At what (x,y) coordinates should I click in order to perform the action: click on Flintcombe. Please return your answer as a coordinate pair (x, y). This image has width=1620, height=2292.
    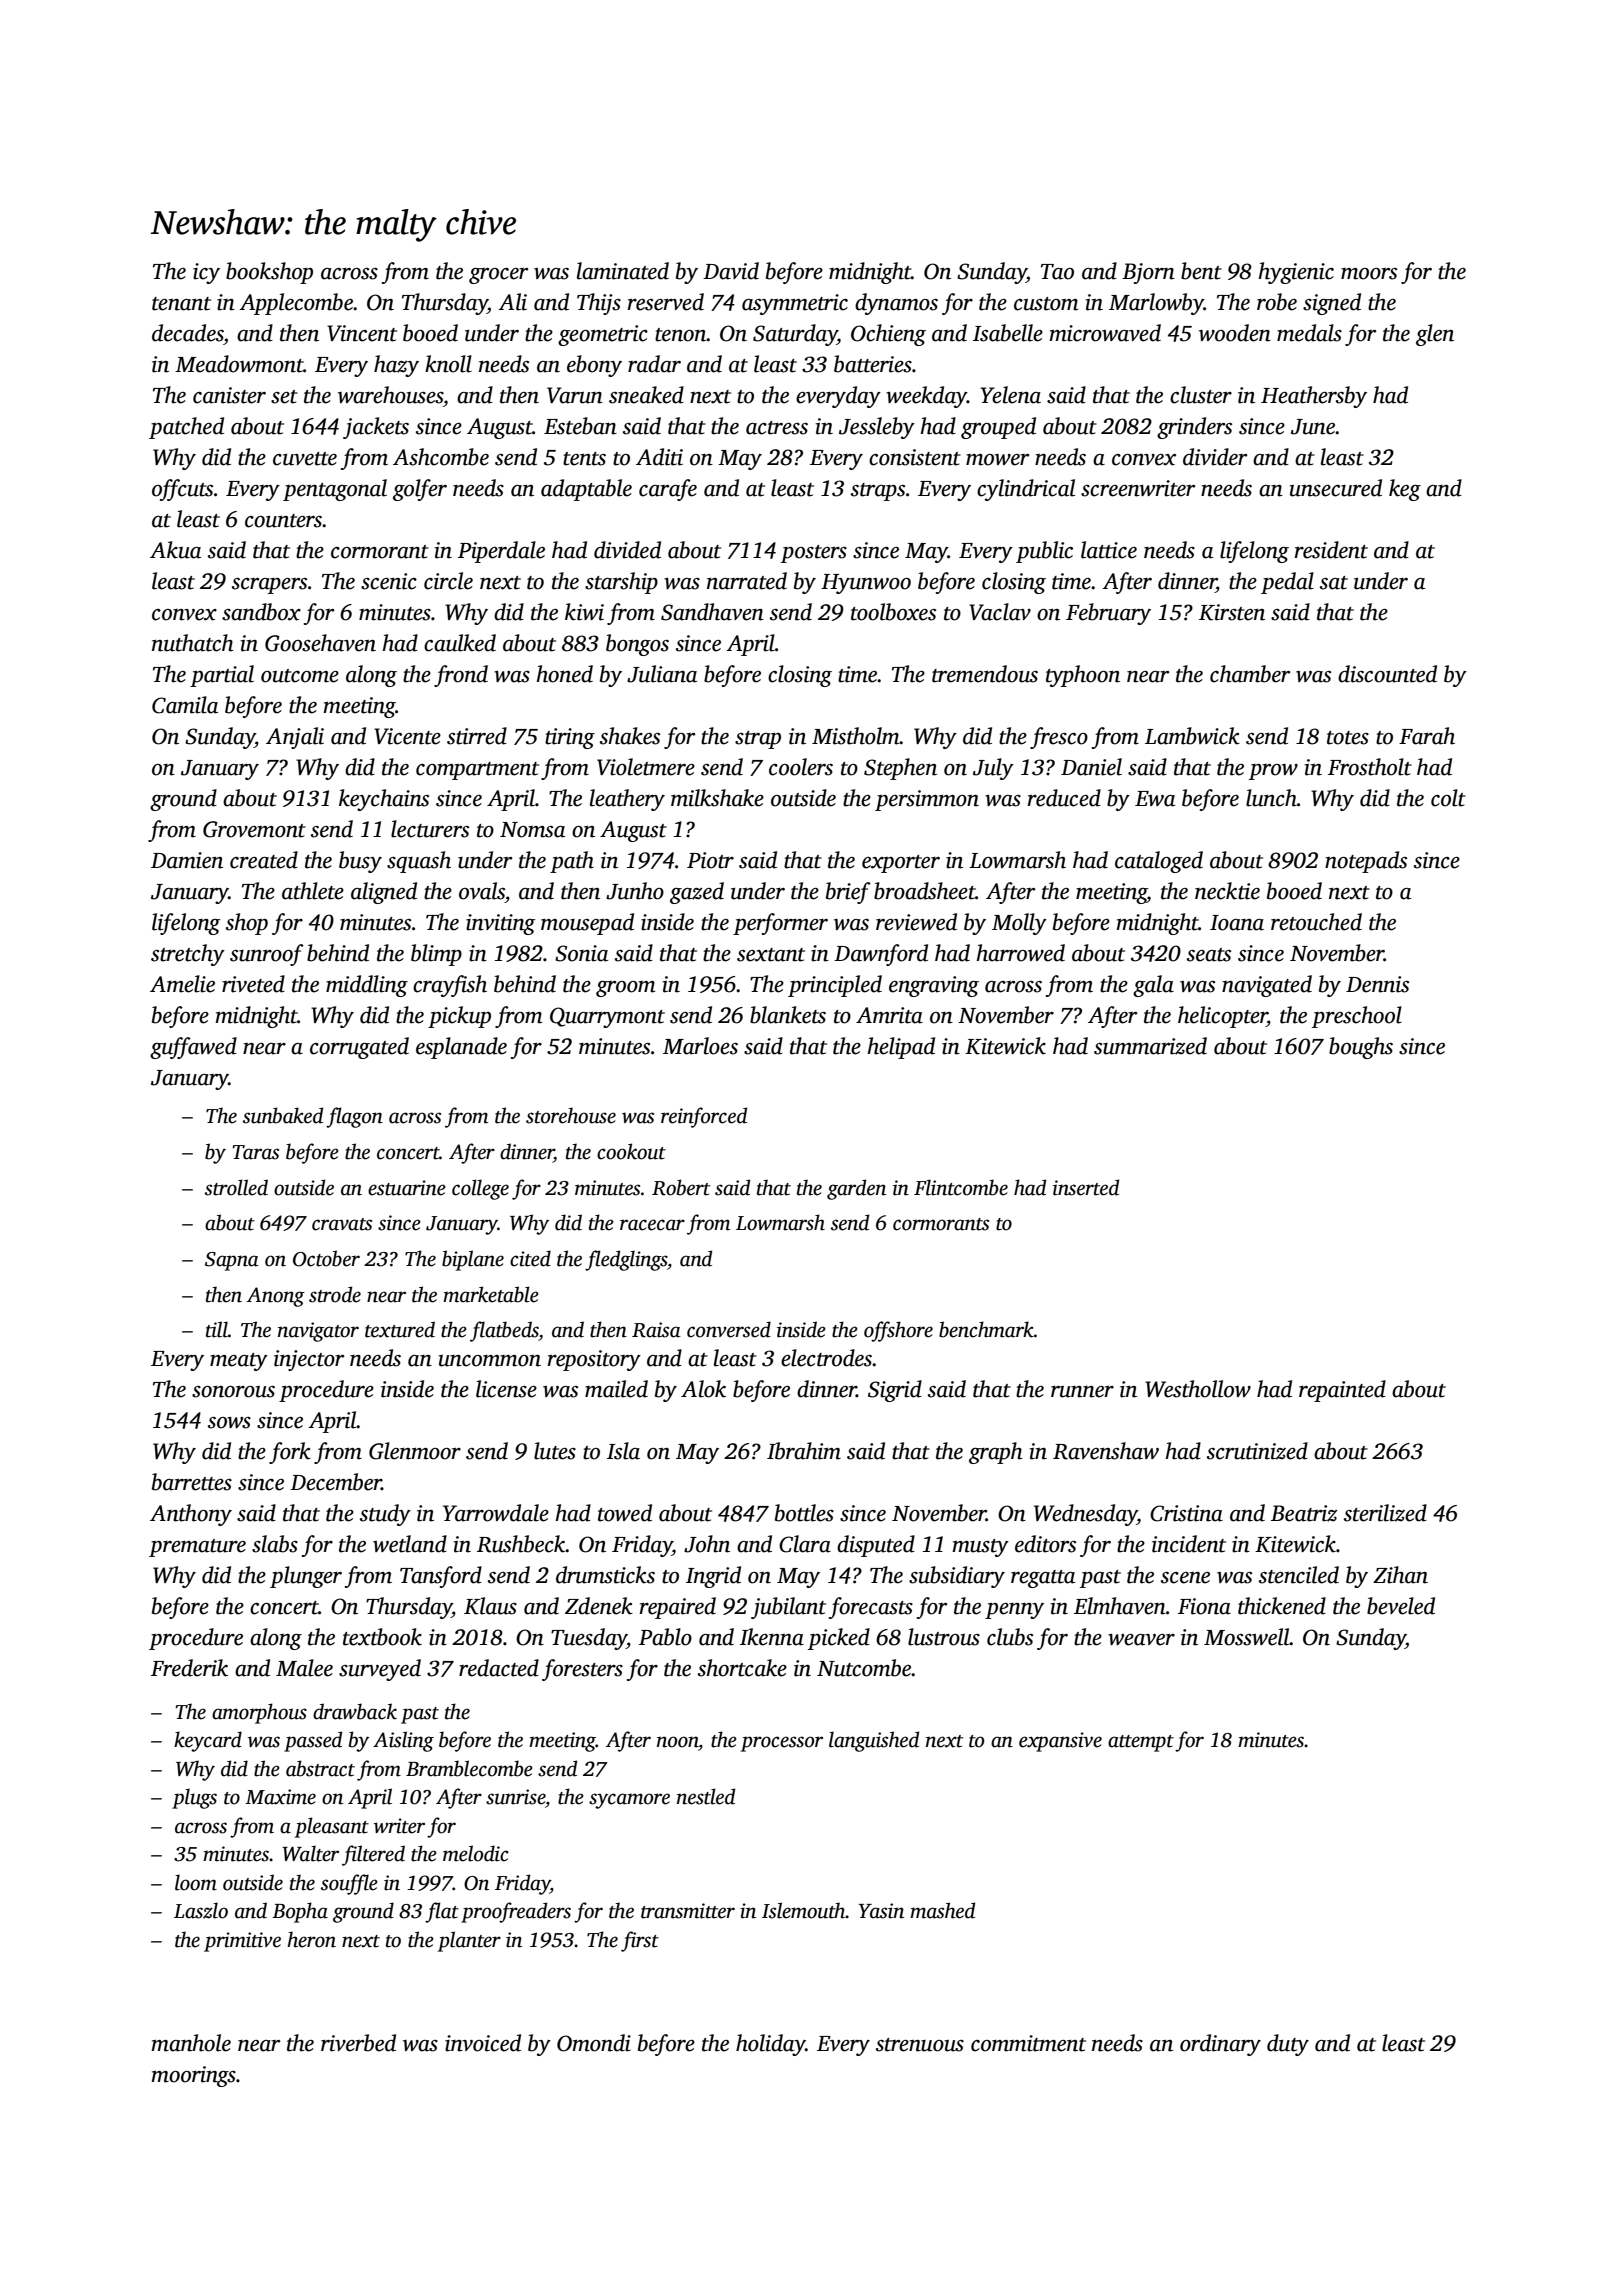
    Looking at the image, I should click on (961, 1187).
